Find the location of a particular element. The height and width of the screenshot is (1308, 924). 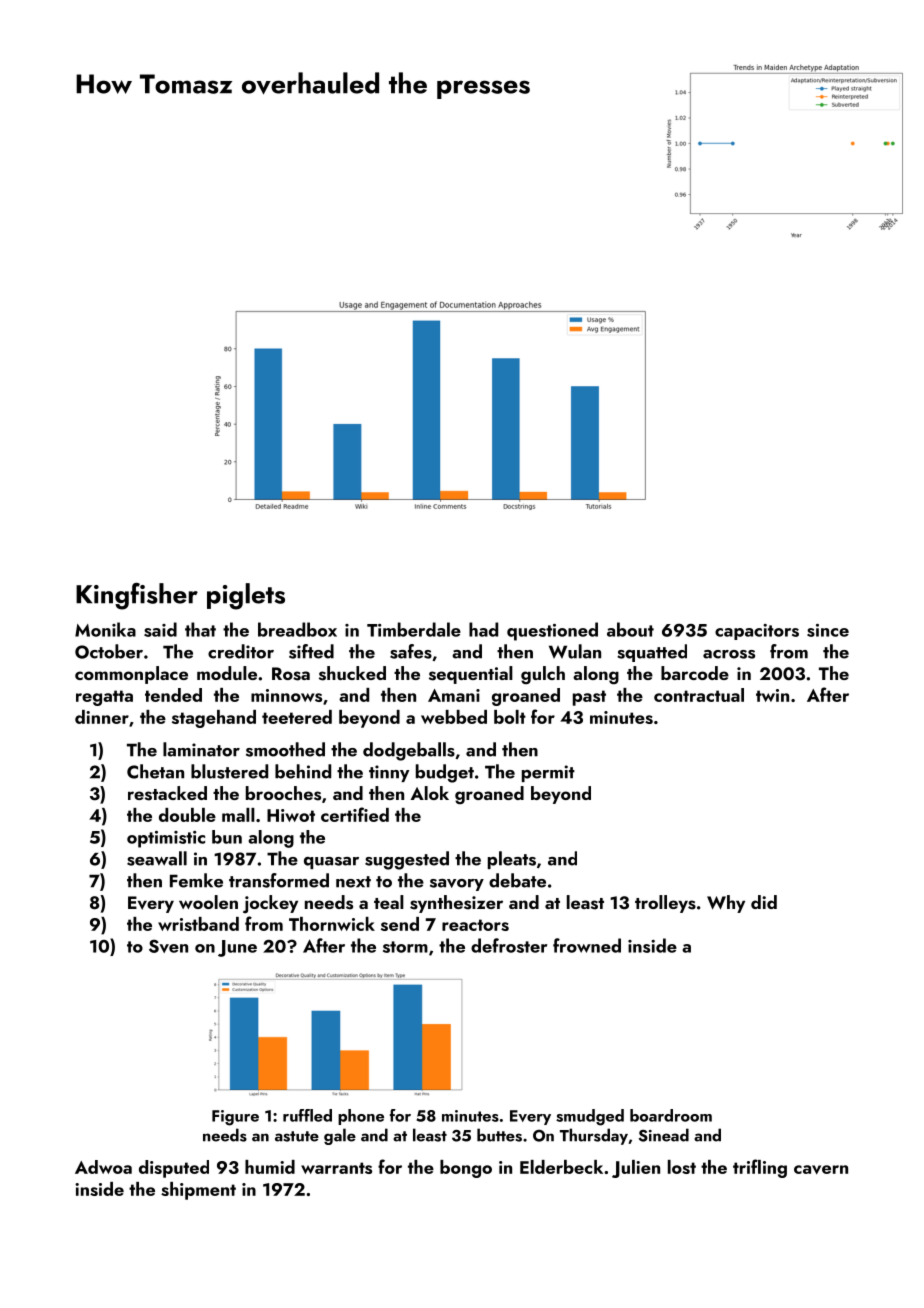

jockey is located at coordinates (270, 904).
